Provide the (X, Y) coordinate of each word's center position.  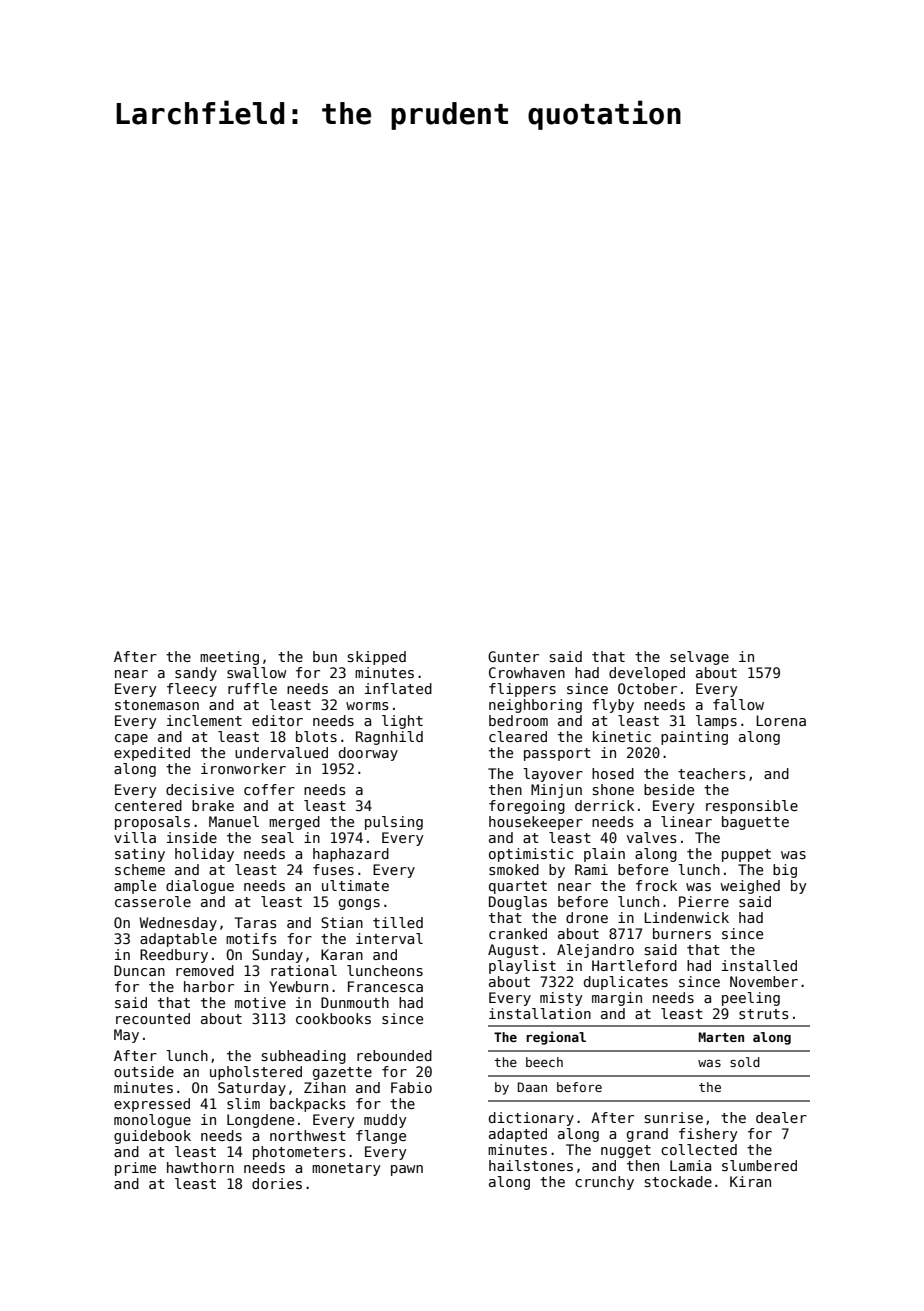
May (126, 1036)
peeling (751, 999)
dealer (781, 1117)
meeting (229, 658)
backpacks (308, 1105)
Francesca (385, 986)
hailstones (531, 1165)
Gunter (513, 656)
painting (694, 738)
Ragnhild (389, 738)
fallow (738, 704)
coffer (269, 789)
